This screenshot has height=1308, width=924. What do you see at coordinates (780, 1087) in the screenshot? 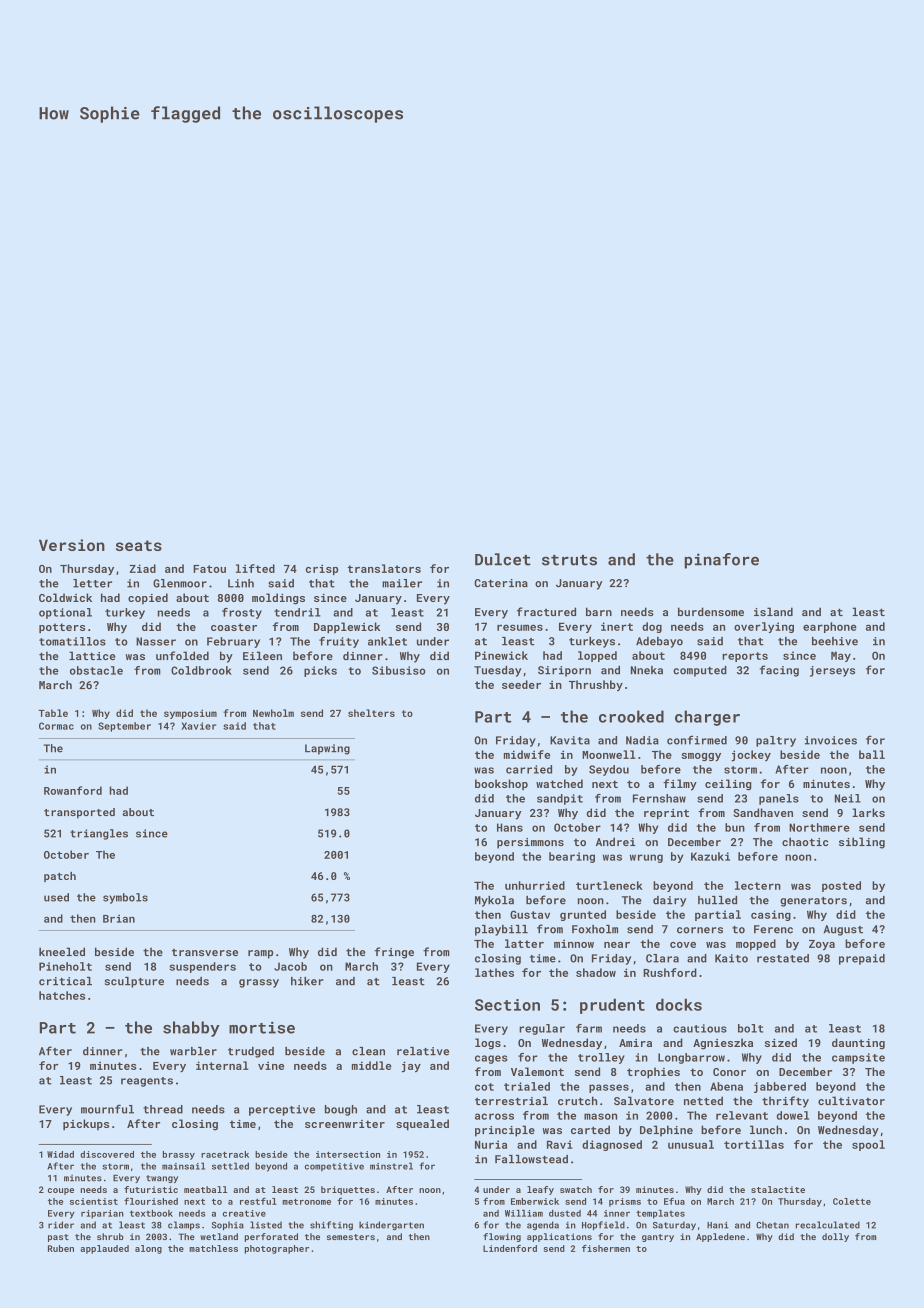
I see `jabbered` at bounding box center [780, 1087].
